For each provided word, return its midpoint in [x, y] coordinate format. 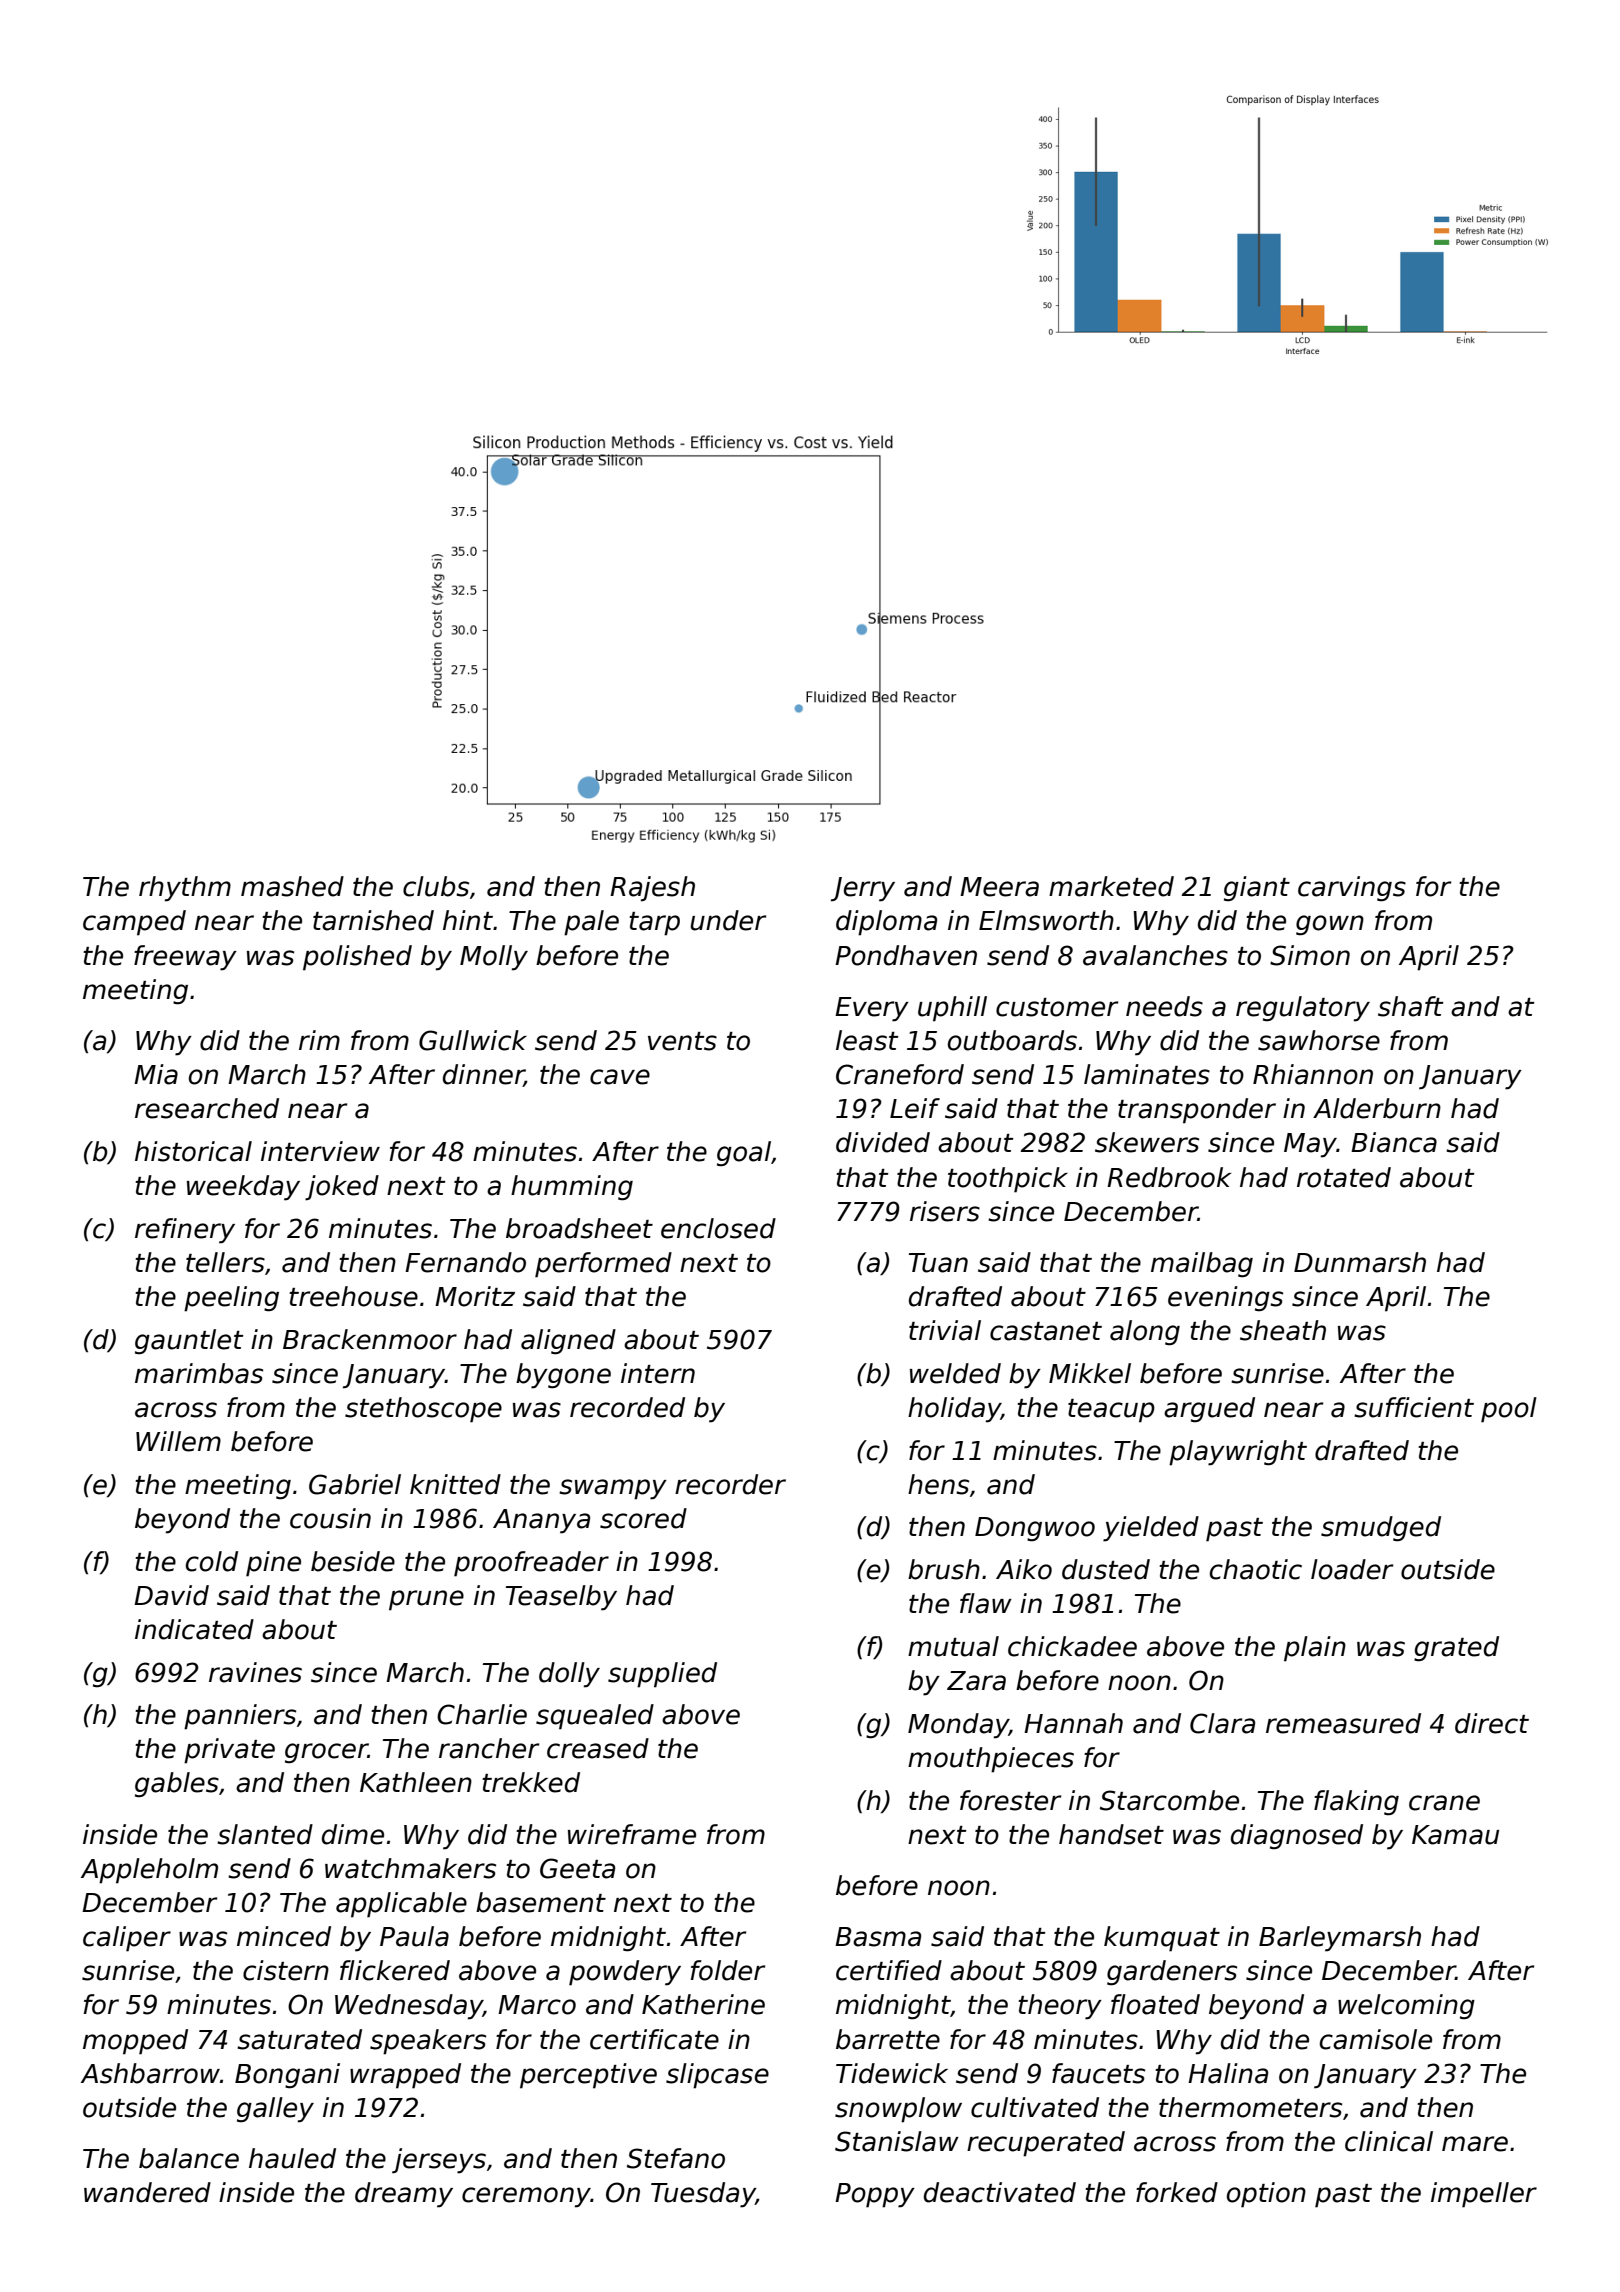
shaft [1411, 1006]
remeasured [1343, 1723]
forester [1010, 1800]
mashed [292, 886]
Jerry [863, 889]
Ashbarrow [150, 2073]
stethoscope [423, 1410]
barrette [888, 2039]
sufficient [1414, 1407]
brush [944, 1569]
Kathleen [416, 1782]
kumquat [1162, 1939]
